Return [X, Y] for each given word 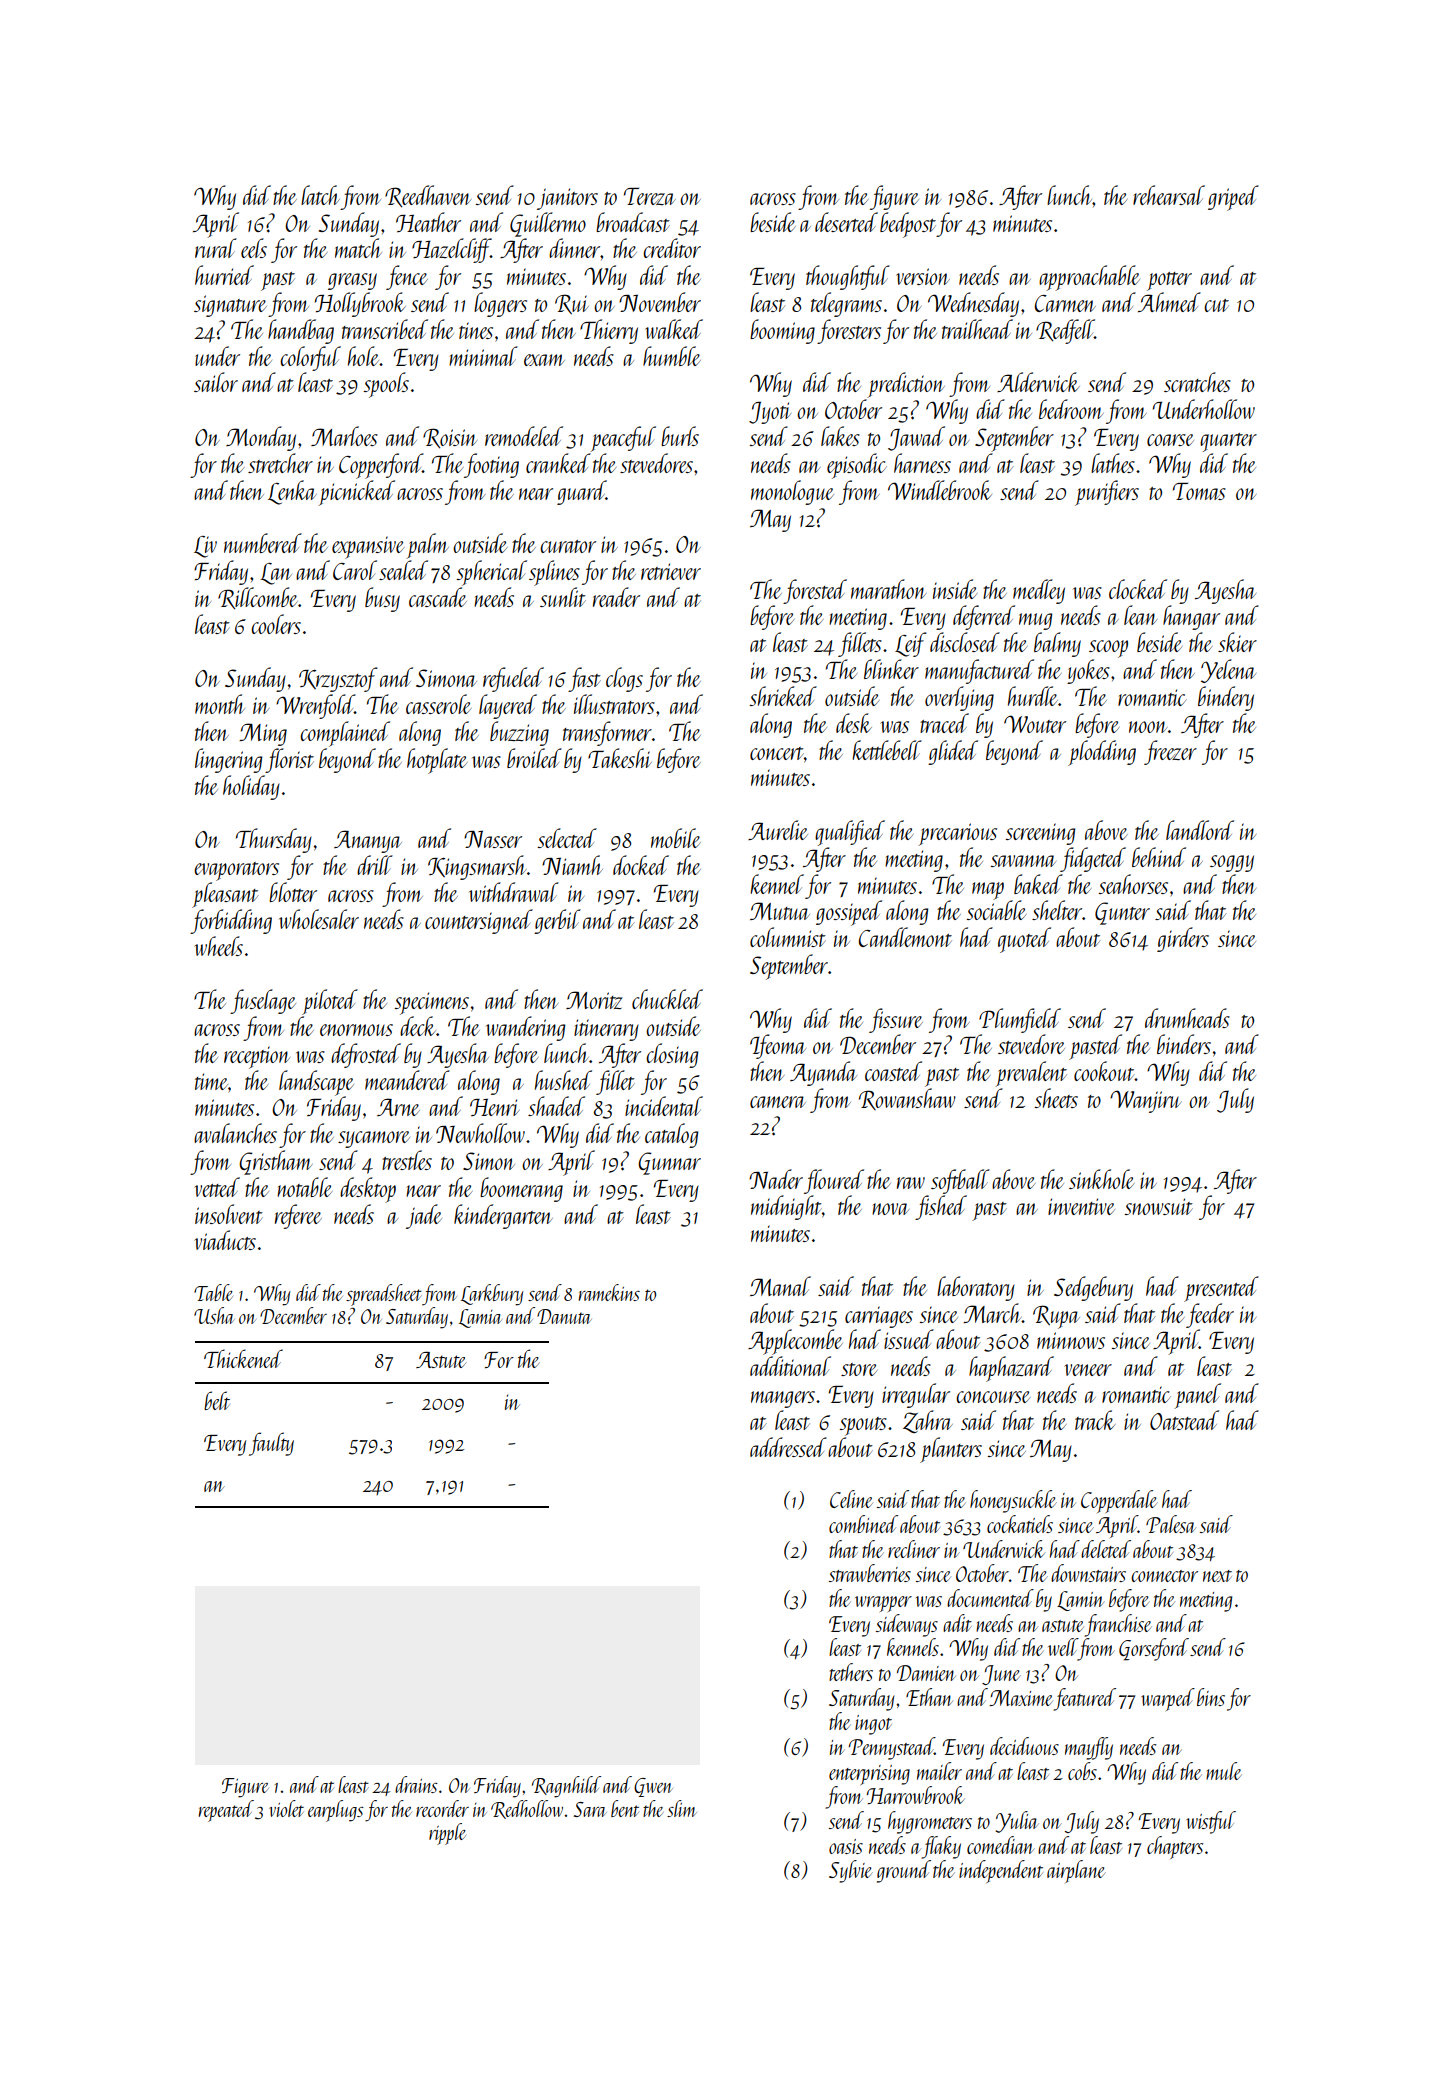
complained [345, 734]
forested [815, 591]
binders [1184, 1044]
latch [320, 195]
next [1217, 1576]
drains [416, 1784]
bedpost [908, 225]
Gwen [653, 1787]
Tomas [1199, 491]
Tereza [650, 196]
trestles [407, 1160]
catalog [671, 1135]
